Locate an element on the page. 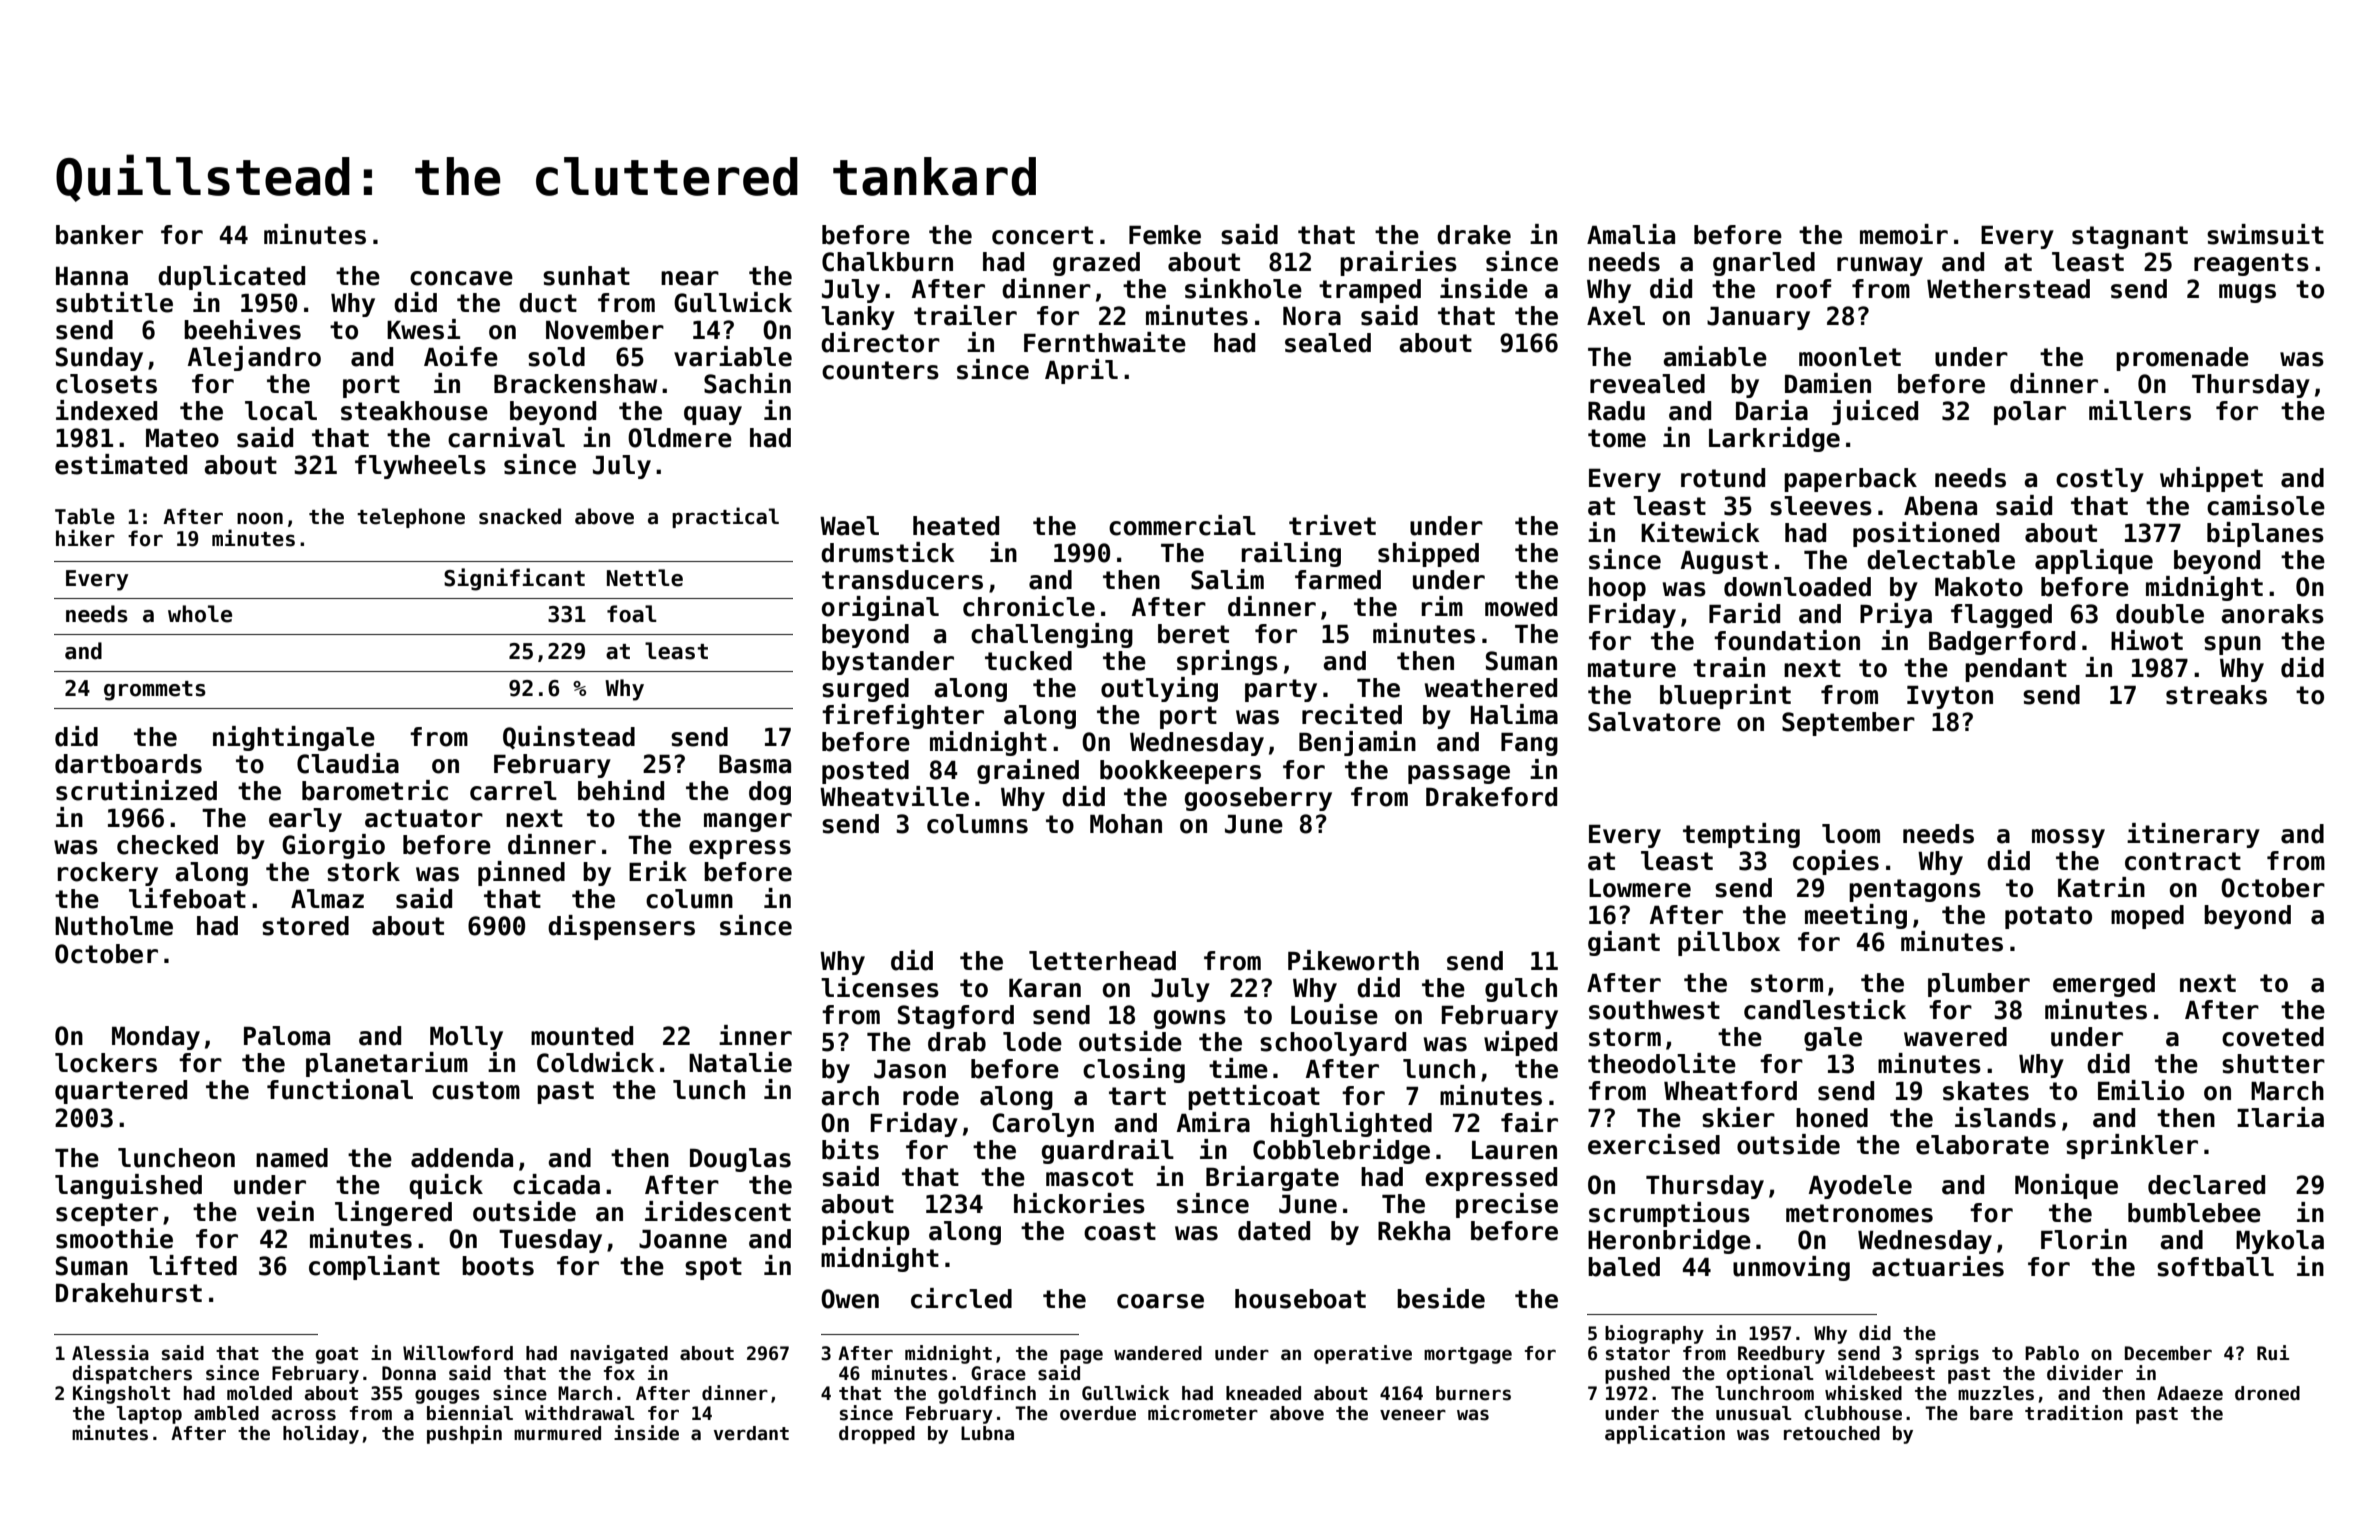 The image size is (2380, 1540). steakhouse is located at coordinates (414, 411).
